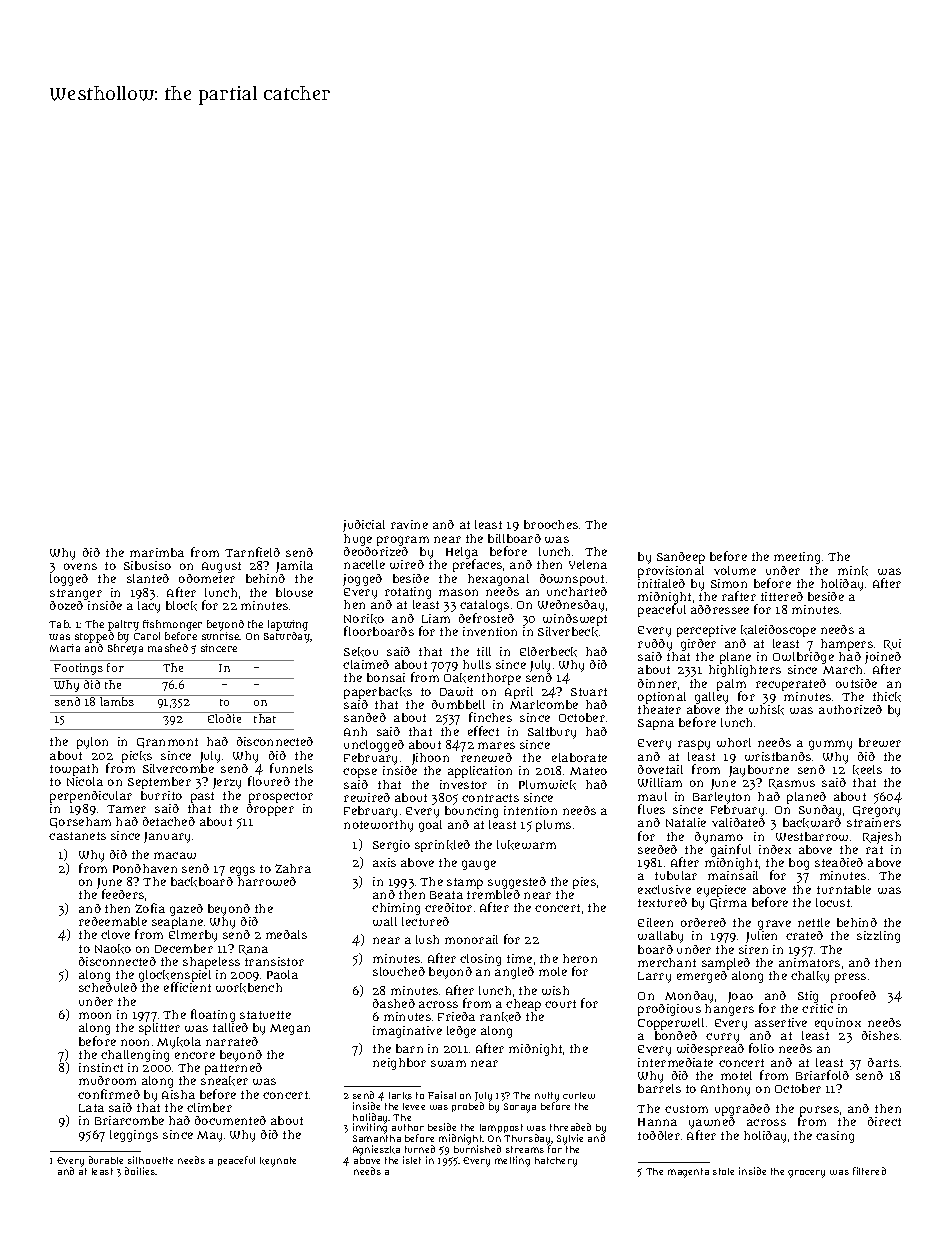 The width and height of the image is (952, 1233). Describe the element at coordinates (652, 796) in the image. I see `maul` at that location.
